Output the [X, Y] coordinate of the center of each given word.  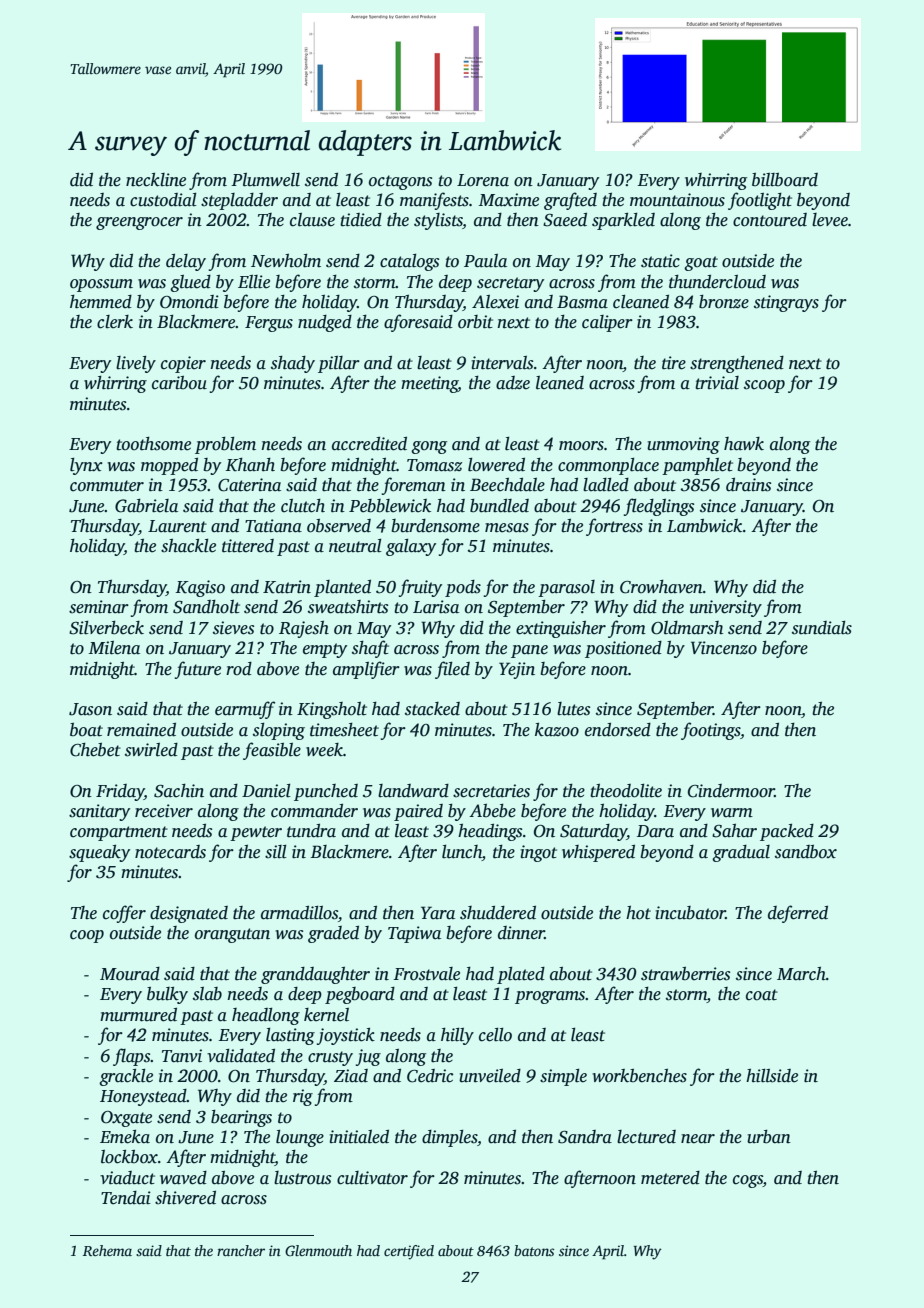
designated [189, 914]
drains [748, 485]
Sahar [734, 831]
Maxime [509, 200]
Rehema [107, 1250]
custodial [163, 200]
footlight [760, 201]
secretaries [491, 791]
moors [581, 446]
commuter [107, 486]
